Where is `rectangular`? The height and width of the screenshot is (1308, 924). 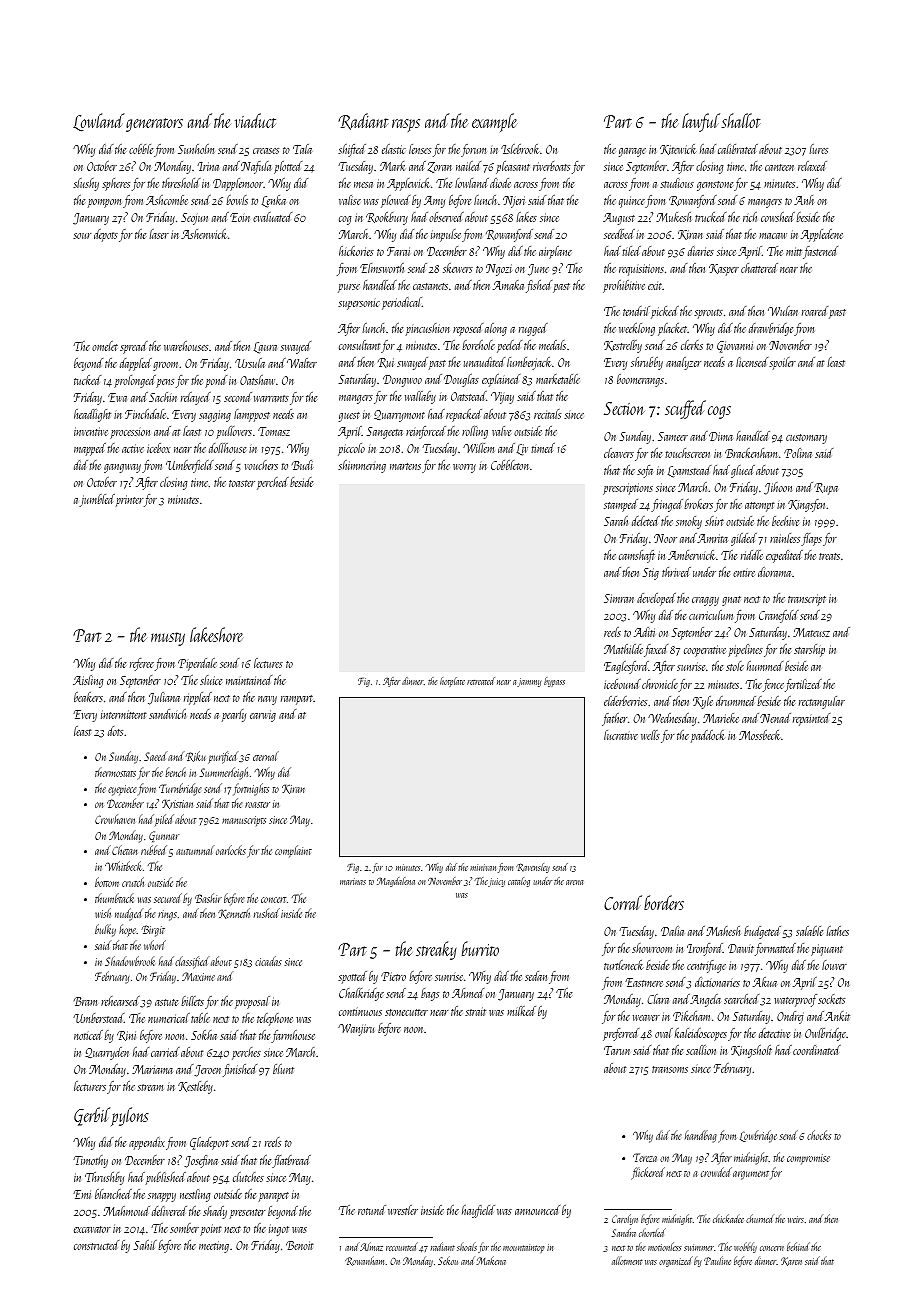
rectangular is located at coordinates (822, 702).
